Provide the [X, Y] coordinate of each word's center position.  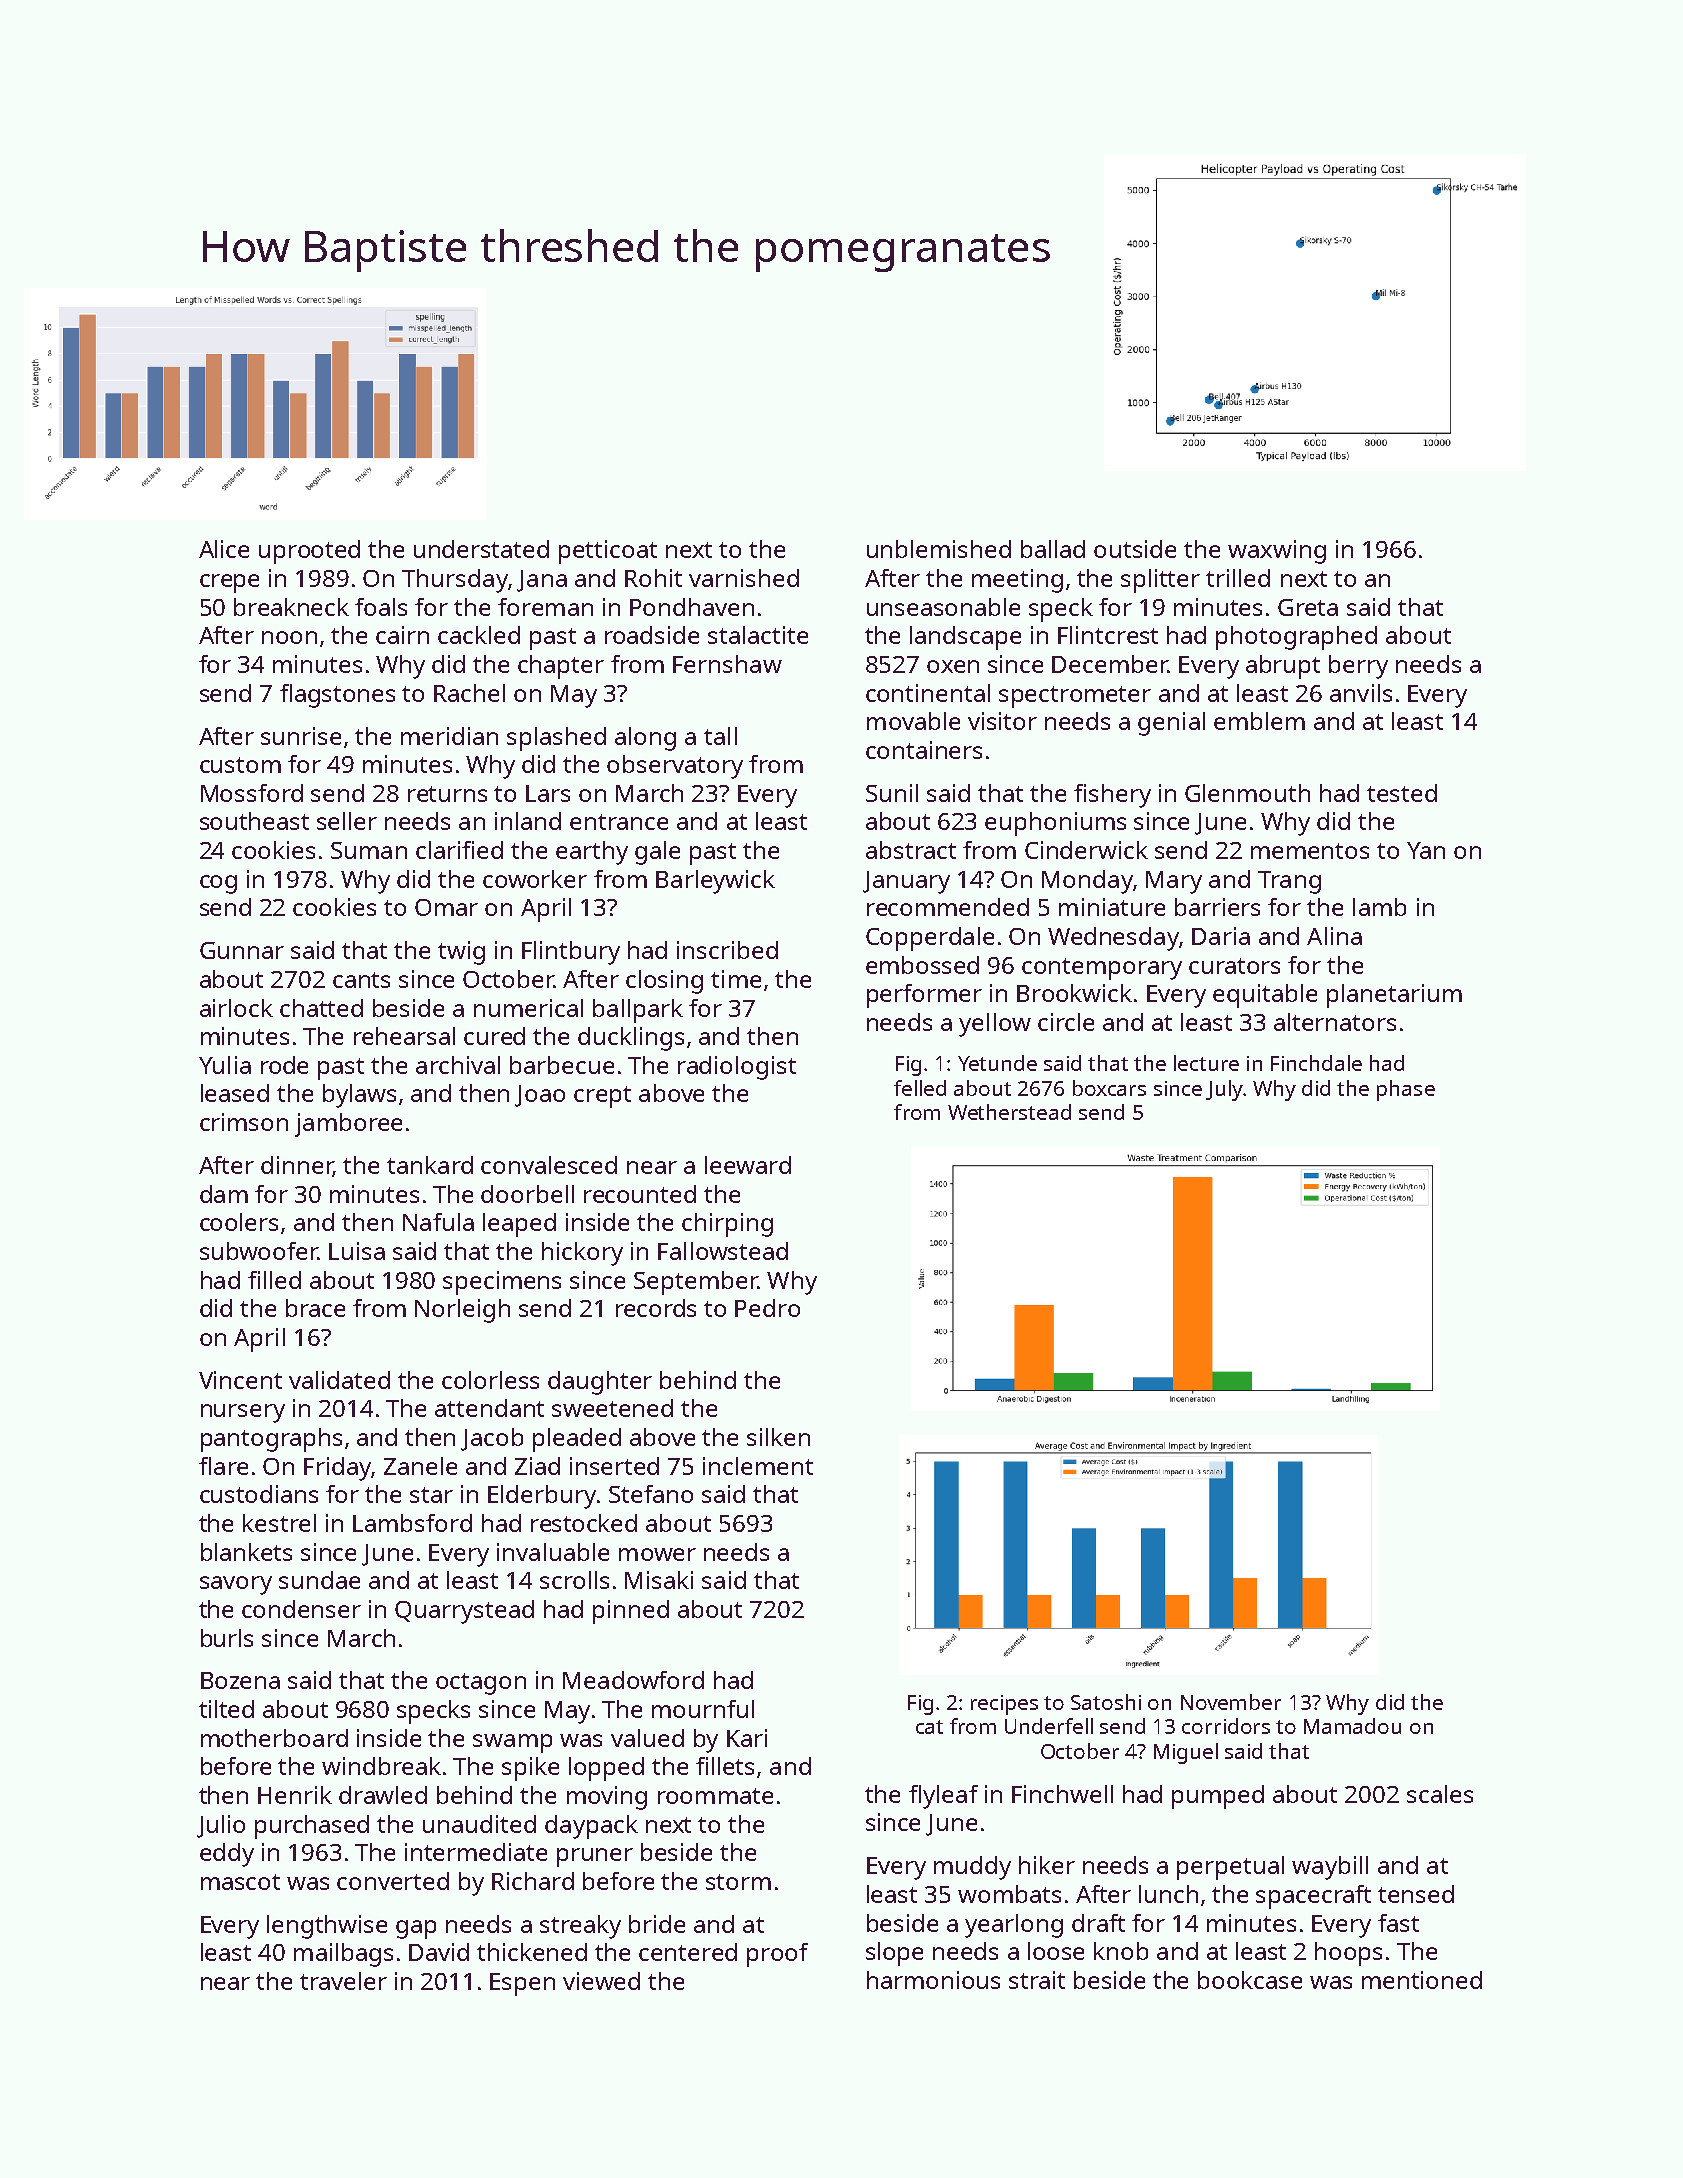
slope [894, 1954]
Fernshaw [727, 664]
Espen [522, 1984]
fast [1398, 1923]
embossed [922, 965]
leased [235, 1093]
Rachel [469, 693]
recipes [1004, 1705]
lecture [1206, 1063]
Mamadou [1352, 1726]
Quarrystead [464, 1612]
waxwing [1277, 552]
